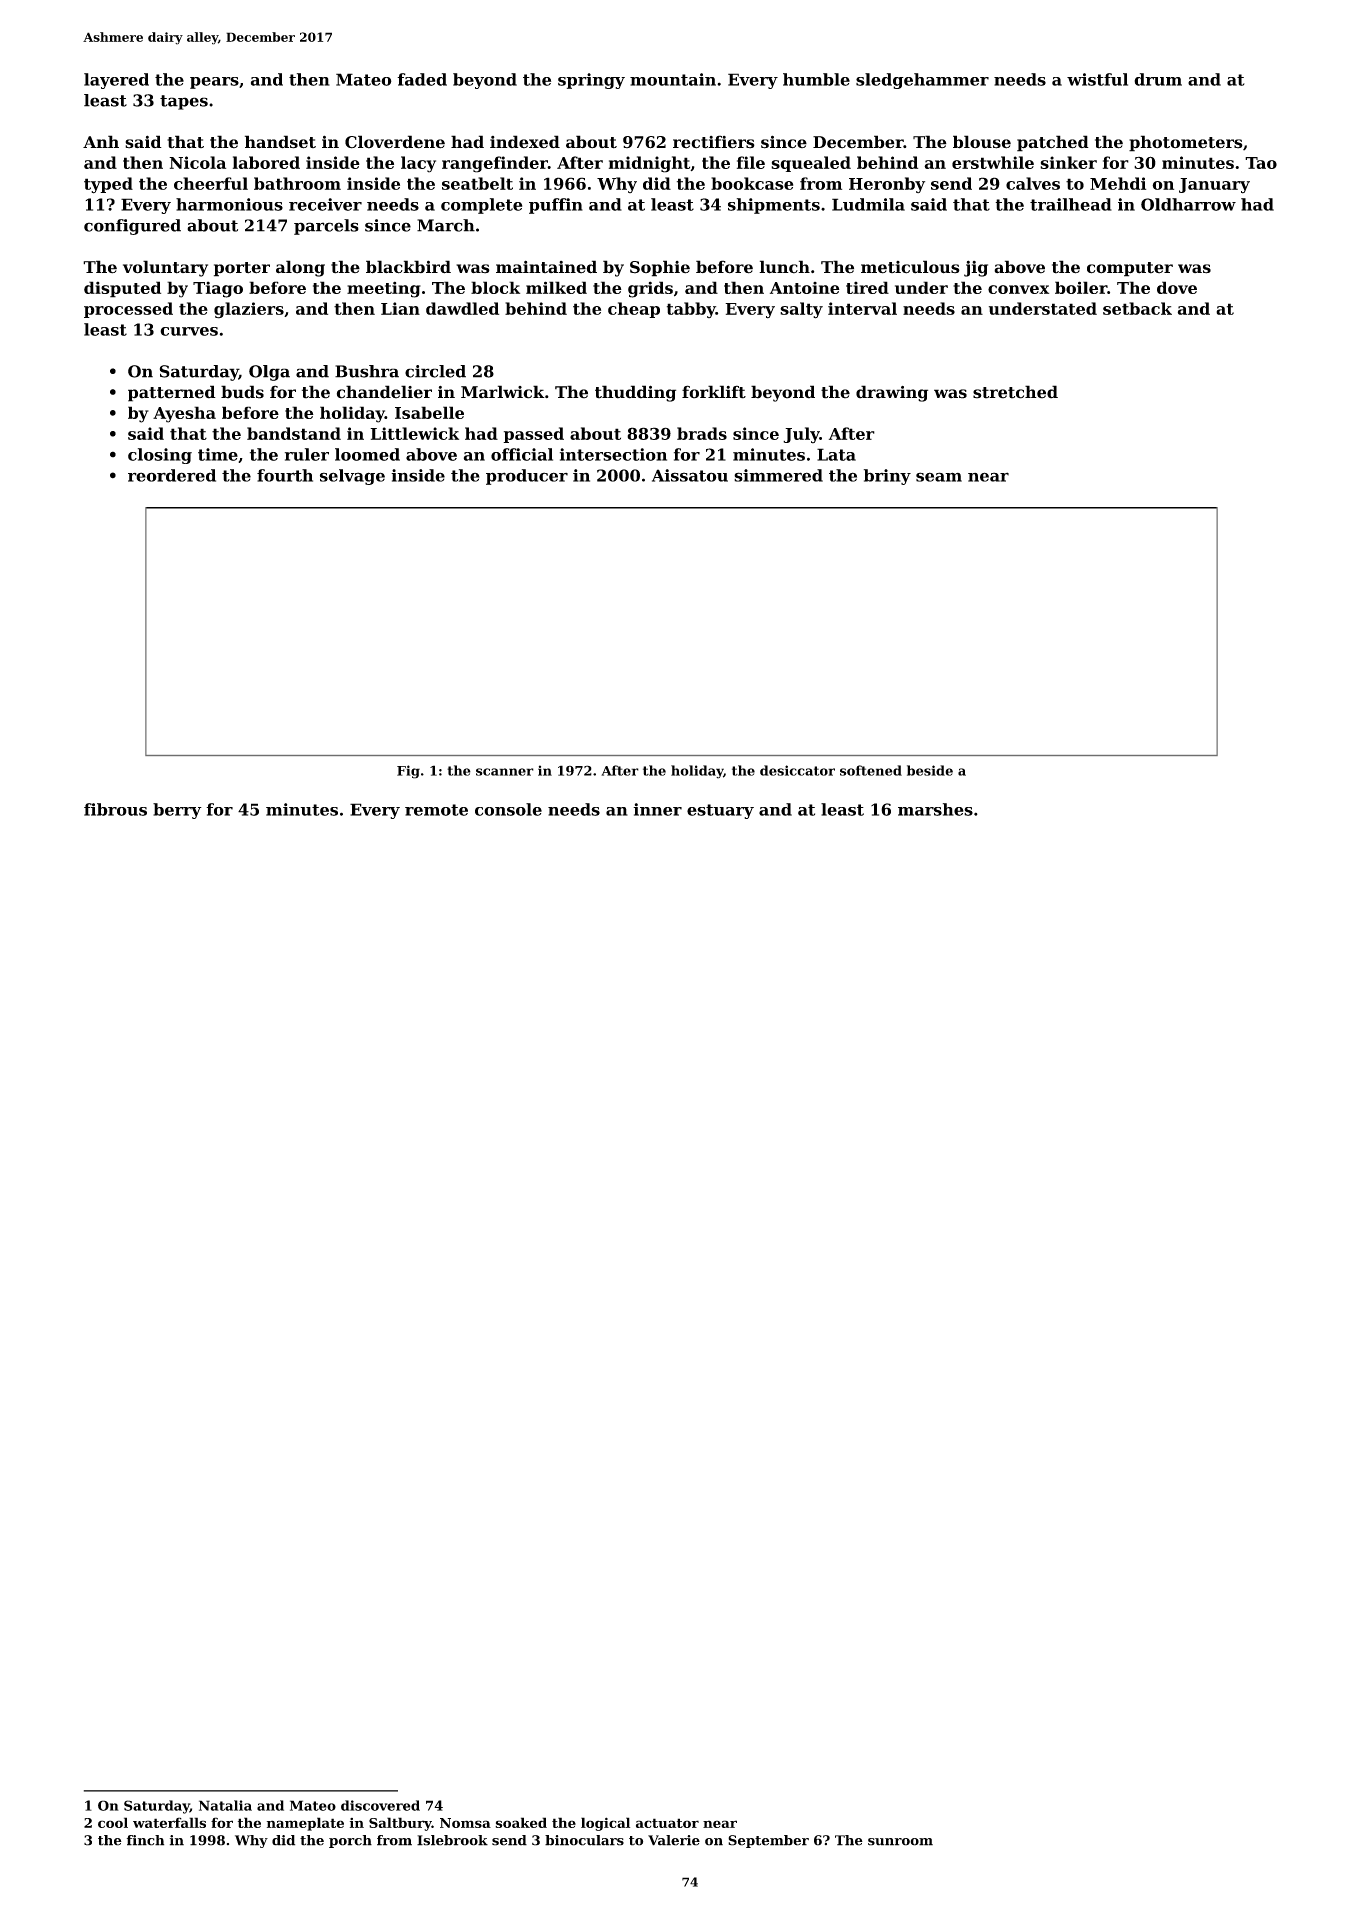 The height and width of the page is (1928, 1363). I want to click on indexed, so click(525, 142).
